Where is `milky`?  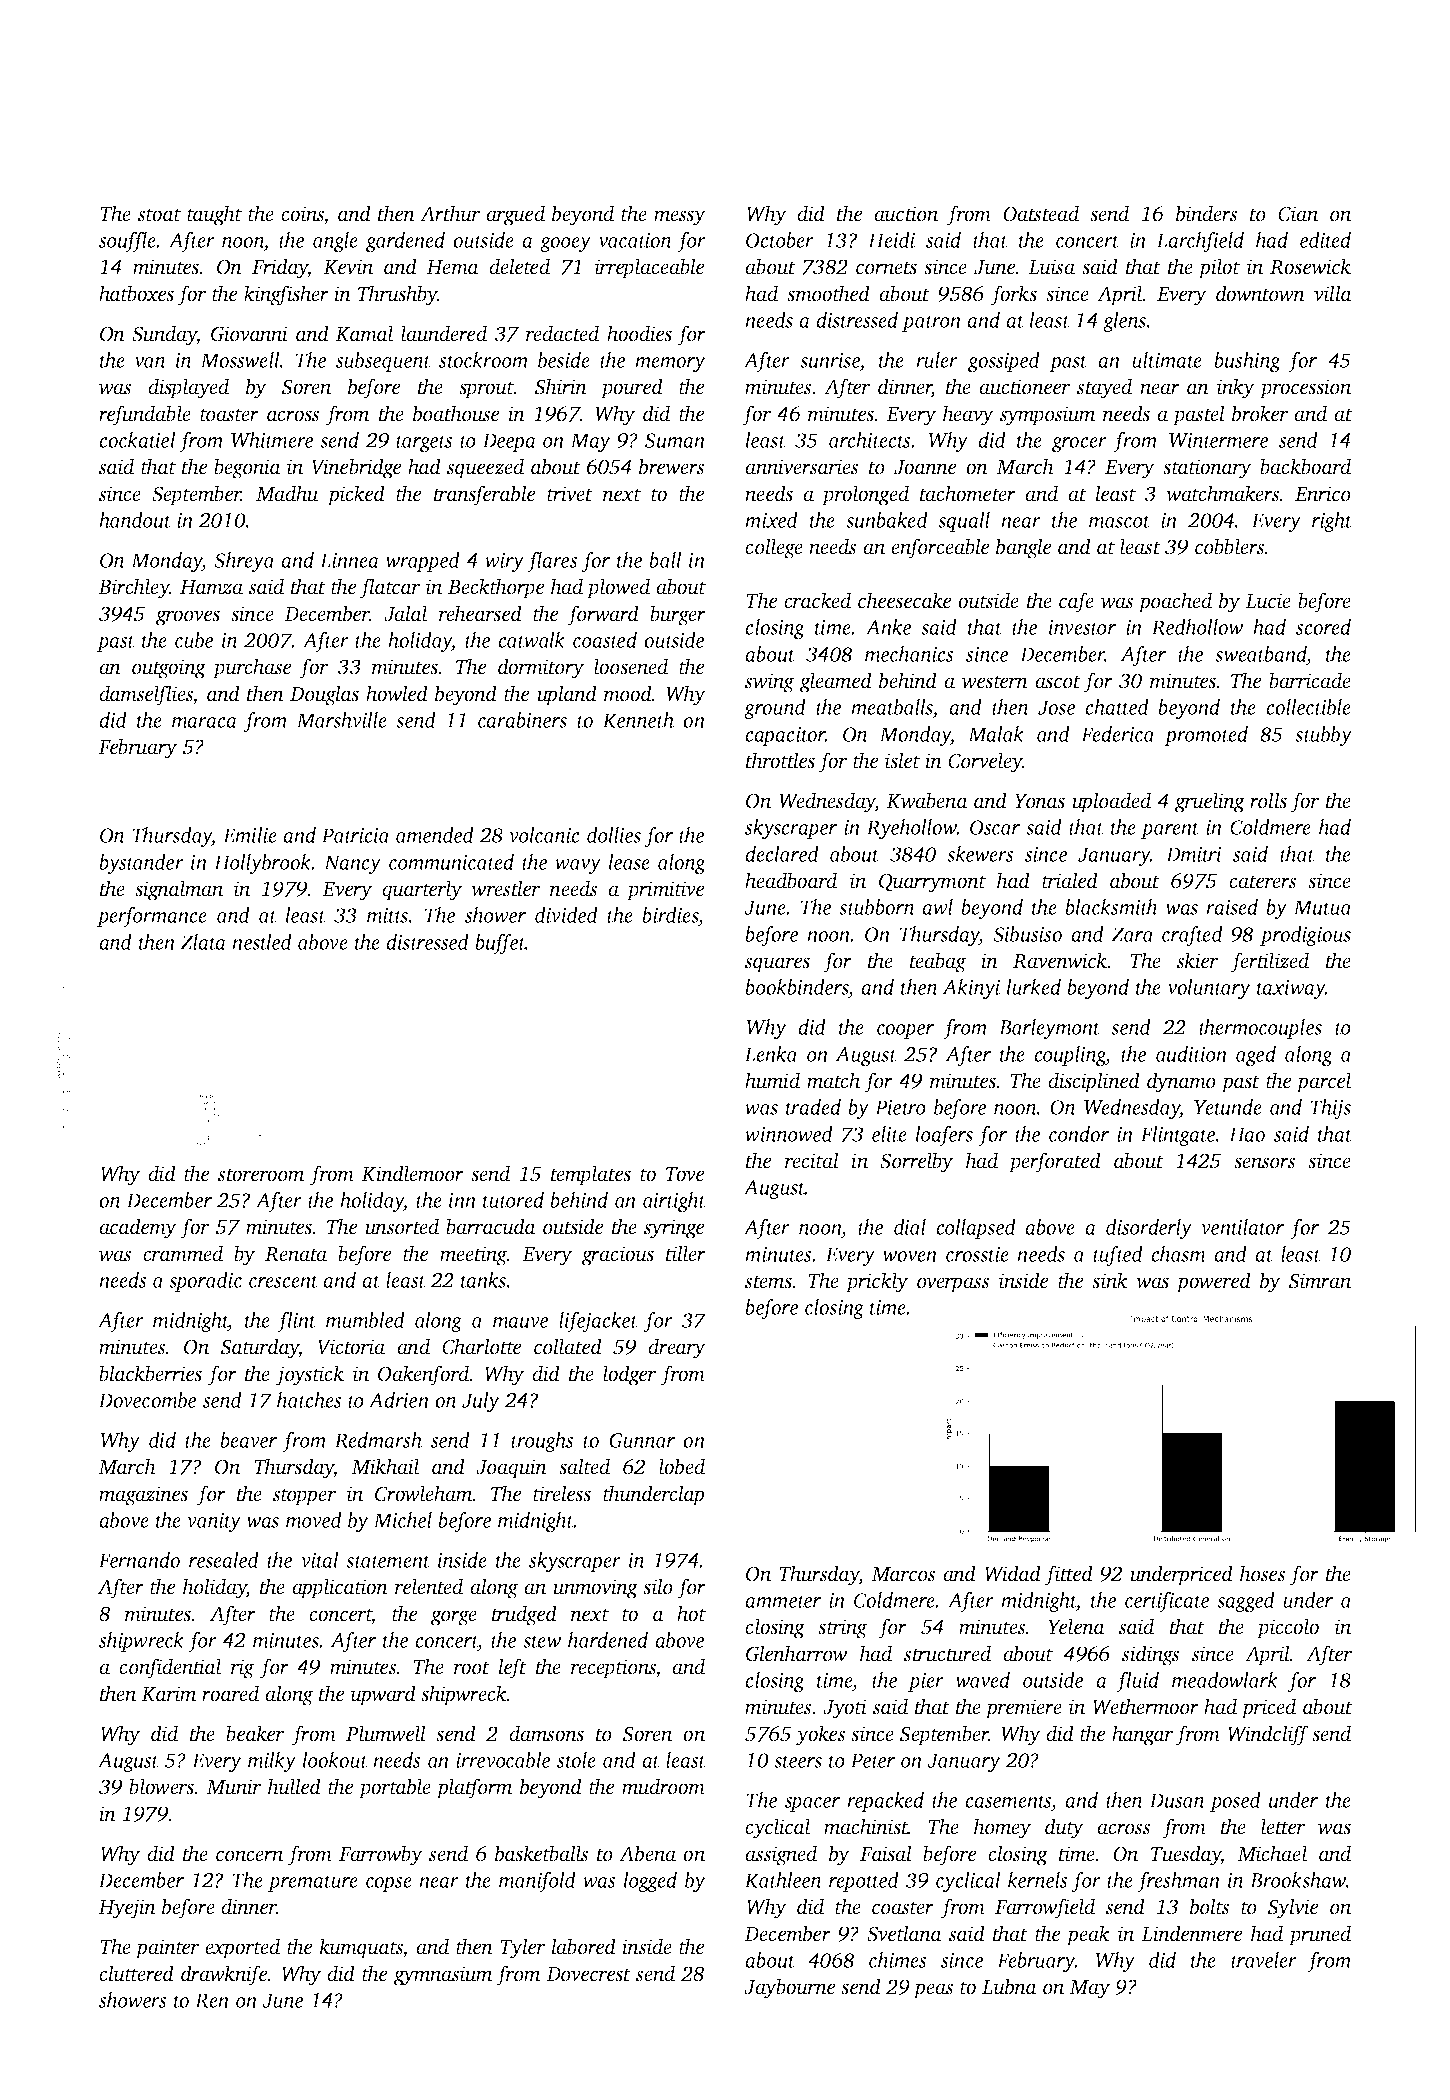 milky is located at coordinates (272, 1762).
